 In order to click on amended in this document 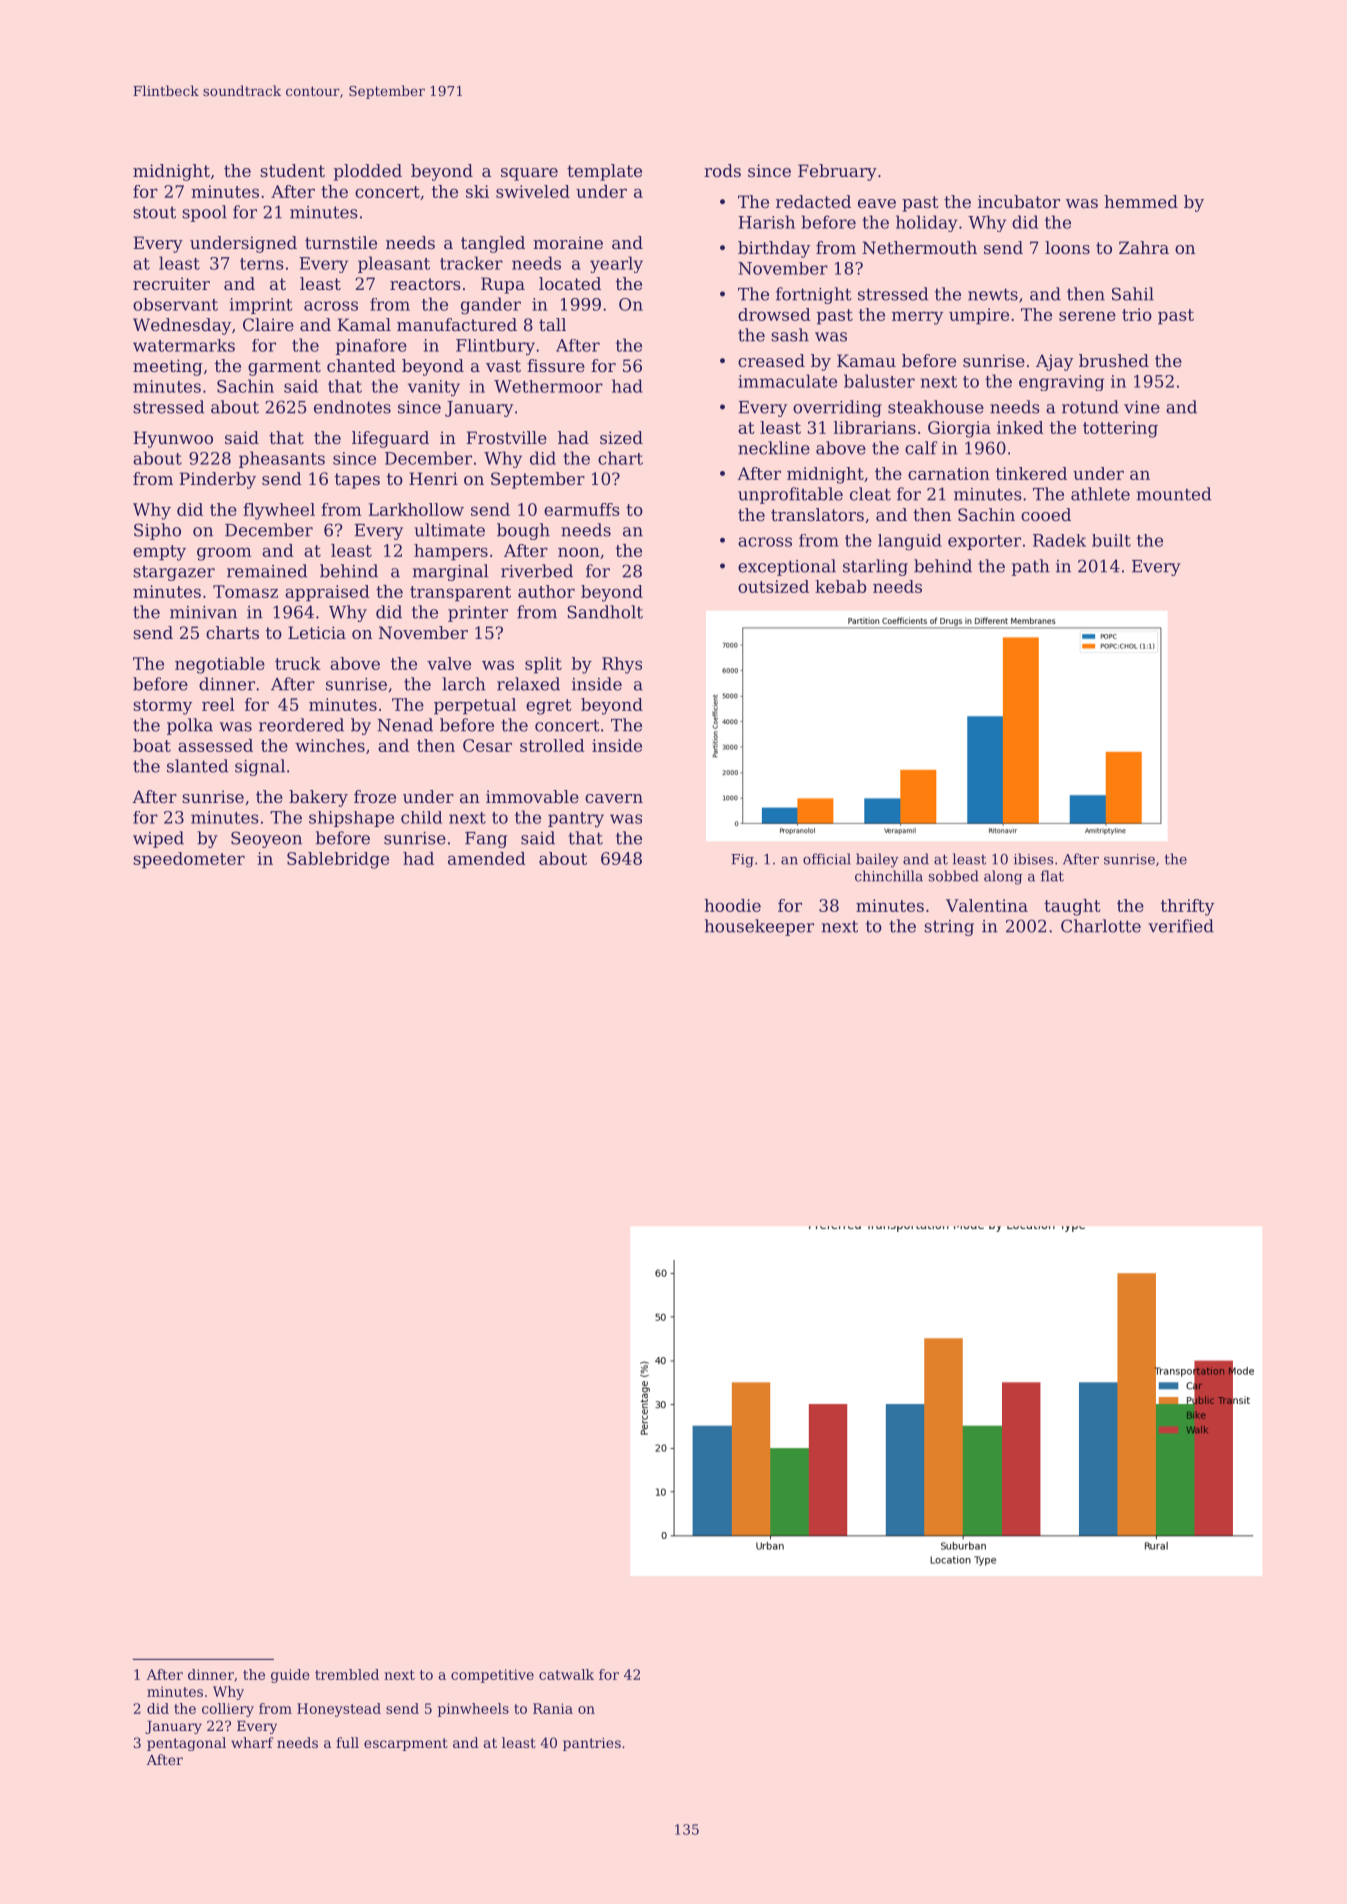, I will do `click(487, 858)`.
